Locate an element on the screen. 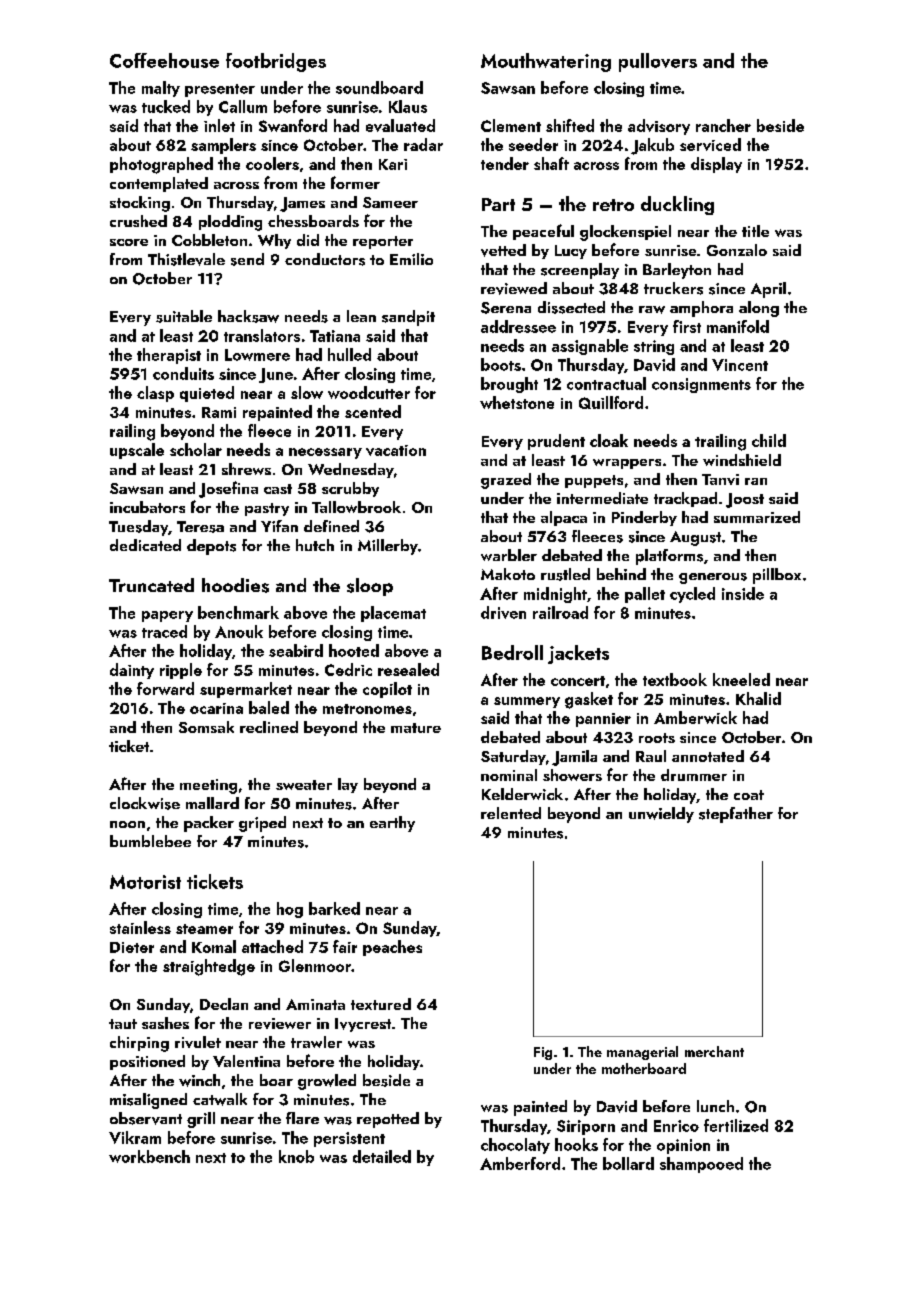  glockenspiel is located at coordinates (625, 233).
